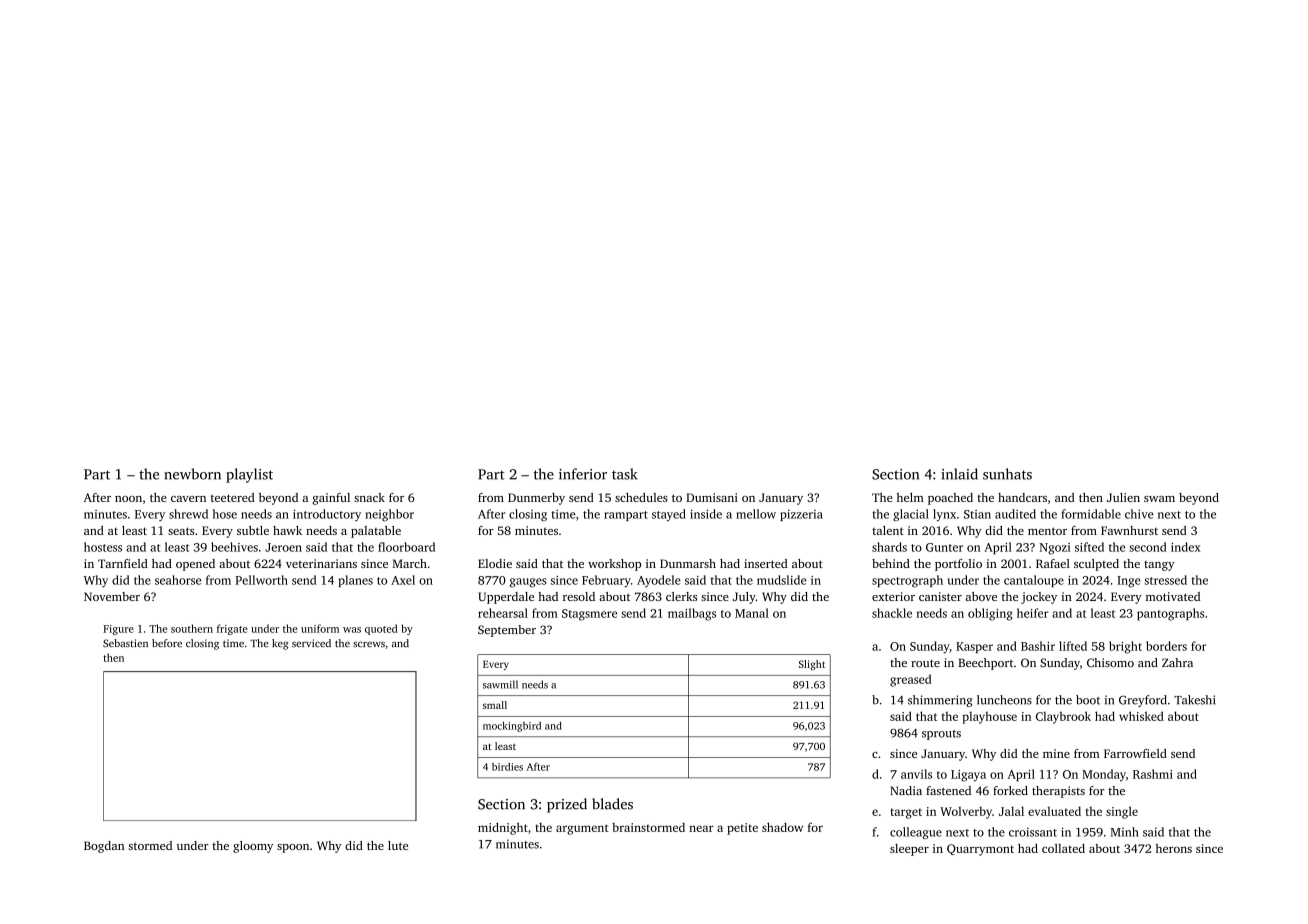 The height and width of the image is (924, 1308). I want to click on gloomy, so click(253, 847).
